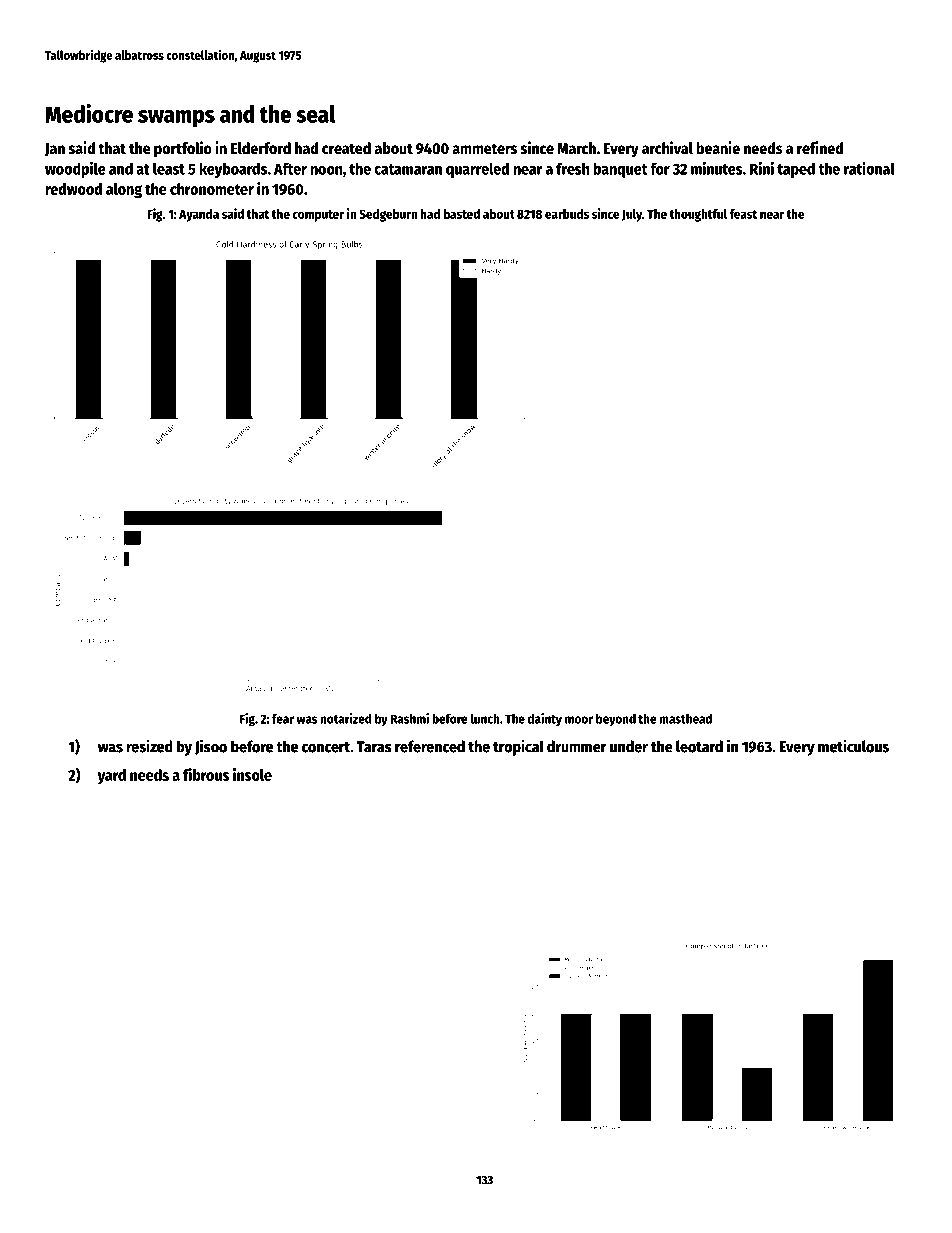  What do you see at coordinates (206, 774) in the screenshot?
I see `fibrous` at bounding box center [206, 774].
